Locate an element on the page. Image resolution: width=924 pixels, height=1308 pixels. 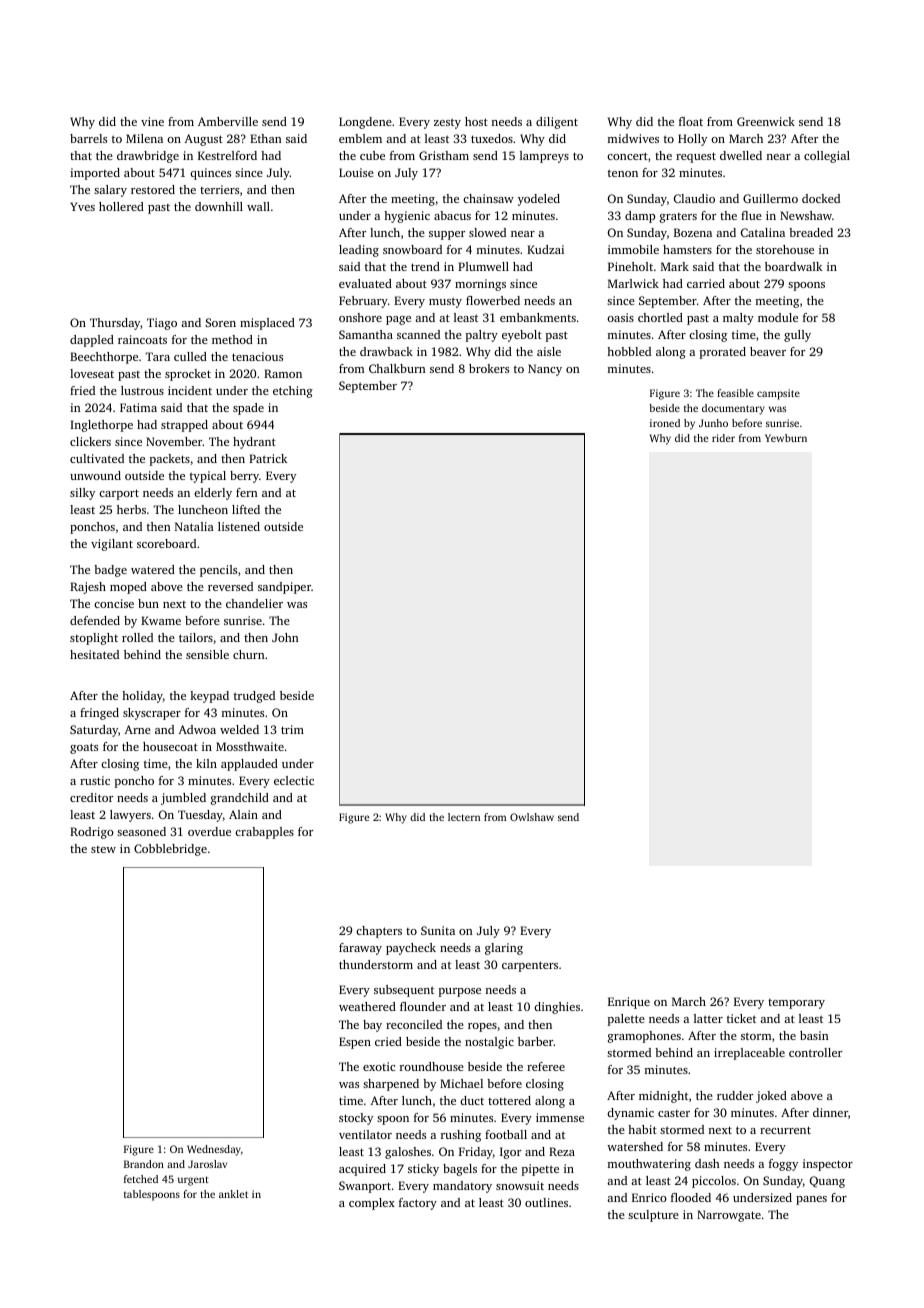
float is located at coordinates (691, 121).
